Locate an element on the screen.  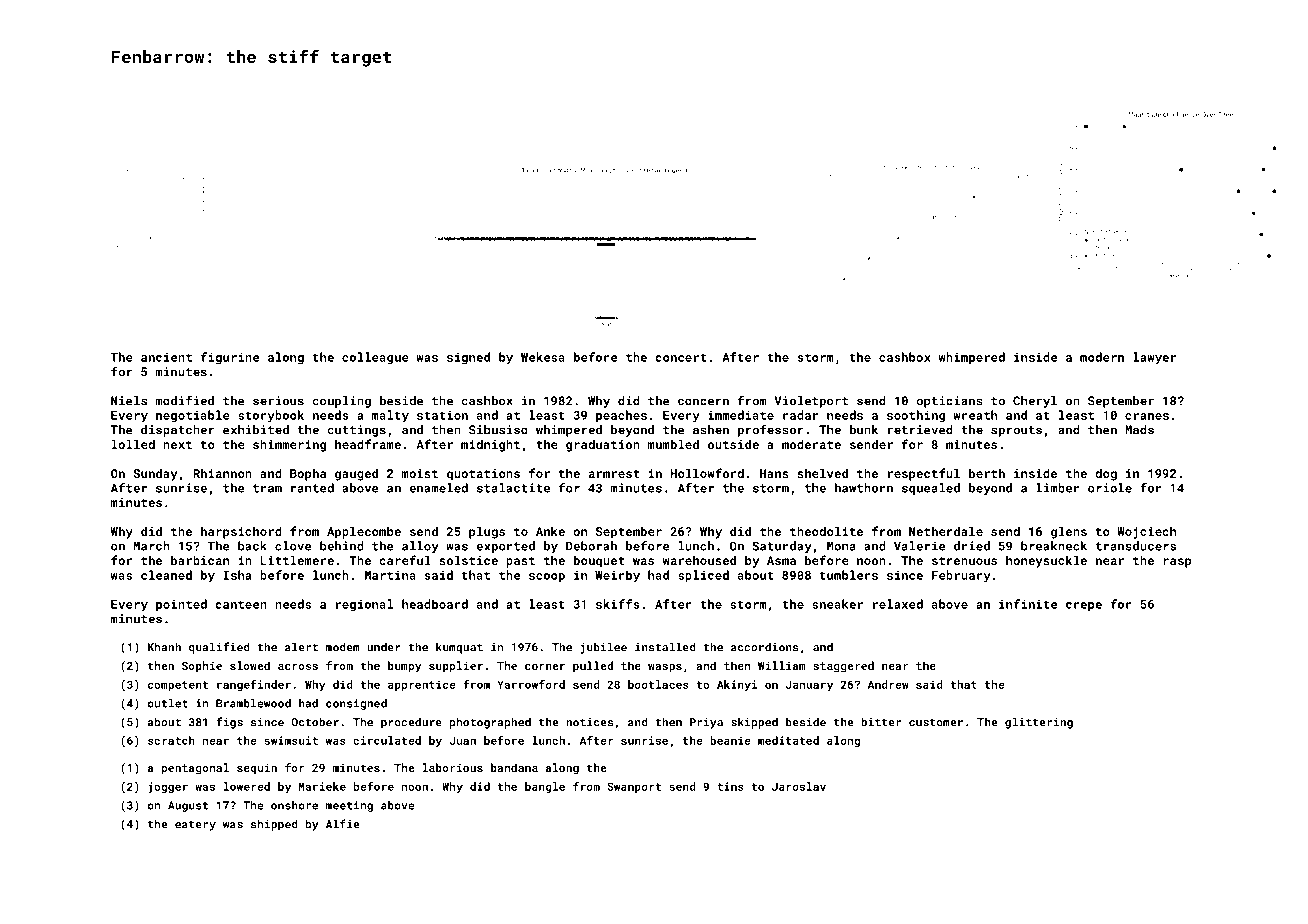
Hollowford is located at coordinates (707, 473).
